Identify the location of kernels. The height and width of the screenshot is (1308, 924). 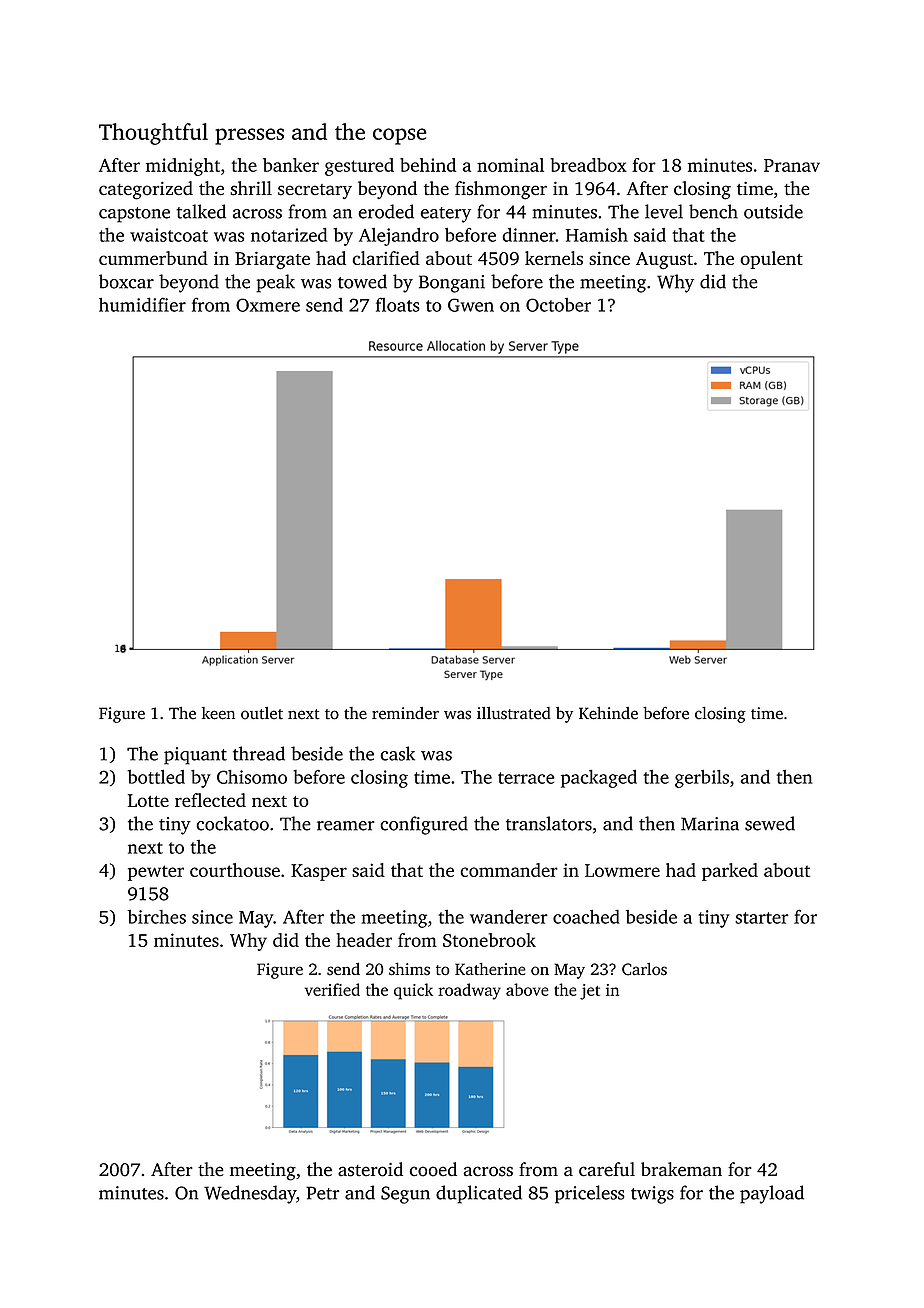
(554, 258).
